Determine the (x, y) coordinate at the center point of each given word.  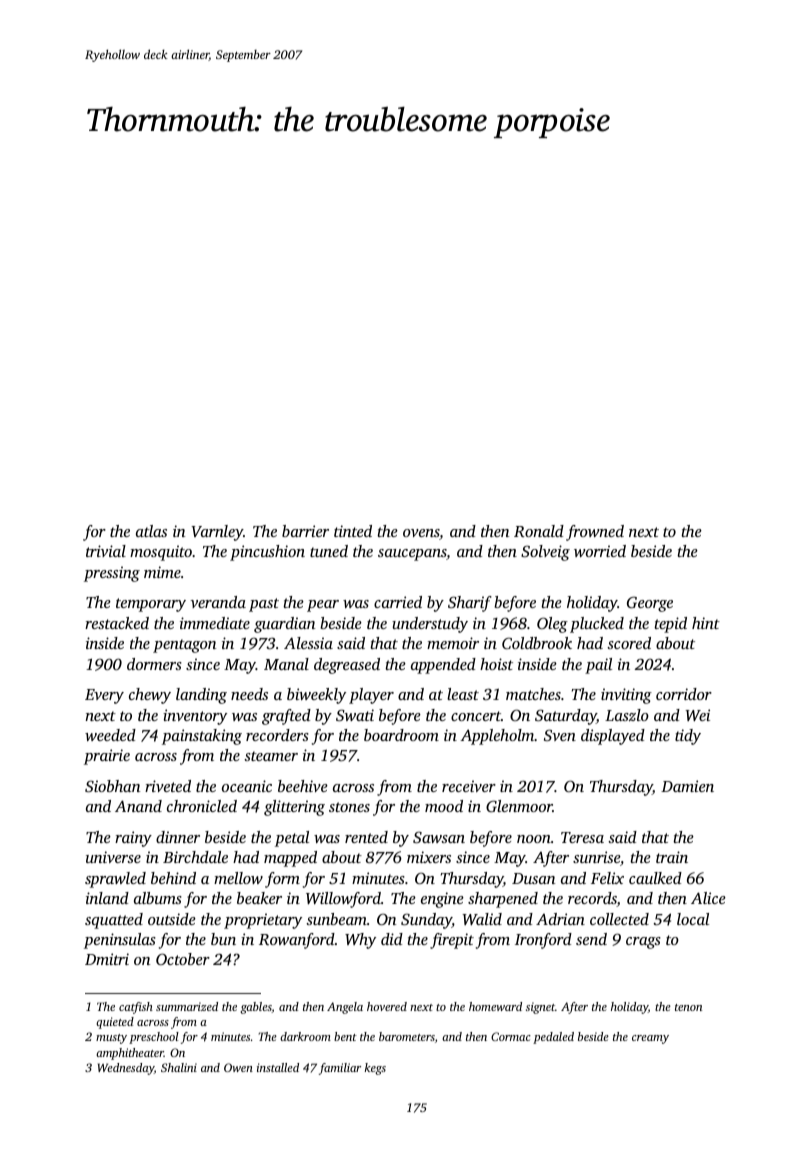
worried (600, 551)
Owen (238, 1067)
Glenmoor (519, 806)
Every (104, 696)
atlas (151, 531)
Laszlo (627, 715)
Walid (482, 919)
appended (443, 666)
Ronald (539, 531)
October (183, 959)
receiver (469, 786)
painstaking (202, 737)
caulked (655, 878)
